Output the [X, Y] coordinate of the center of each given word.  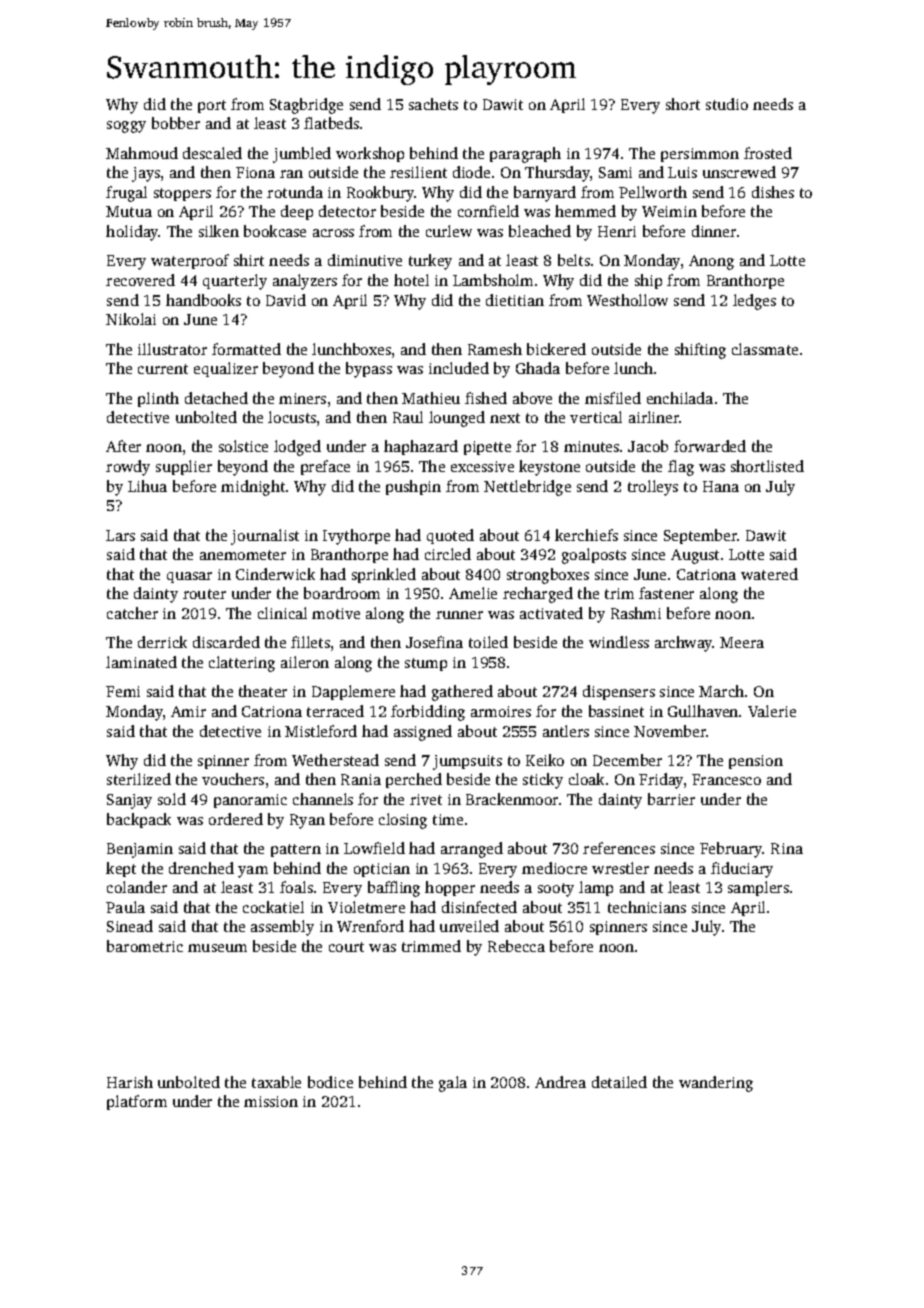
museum [217, 948]
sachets [433, 104]
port [212, 106]
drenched [201, 868]
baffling [394, 889]
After [123, 446]
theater [263, 691]
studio [727, 104]
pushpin [413, 487]
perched [414, 780]
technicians [647, 907]
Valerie [772, 711]
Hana [721, 486]
